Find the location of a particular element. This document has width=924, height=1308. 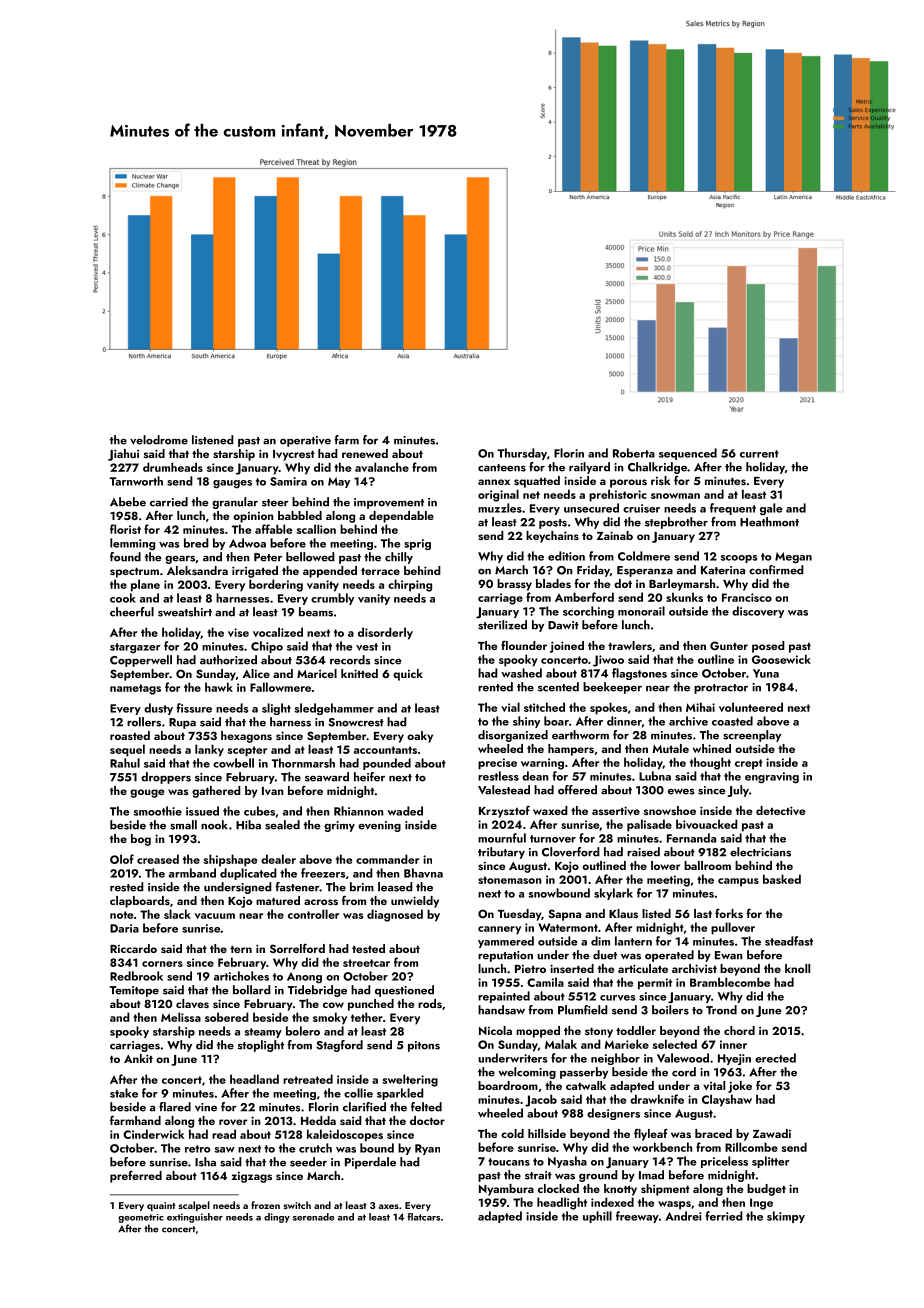

Cloverford is located at coordinates (571, 852).
